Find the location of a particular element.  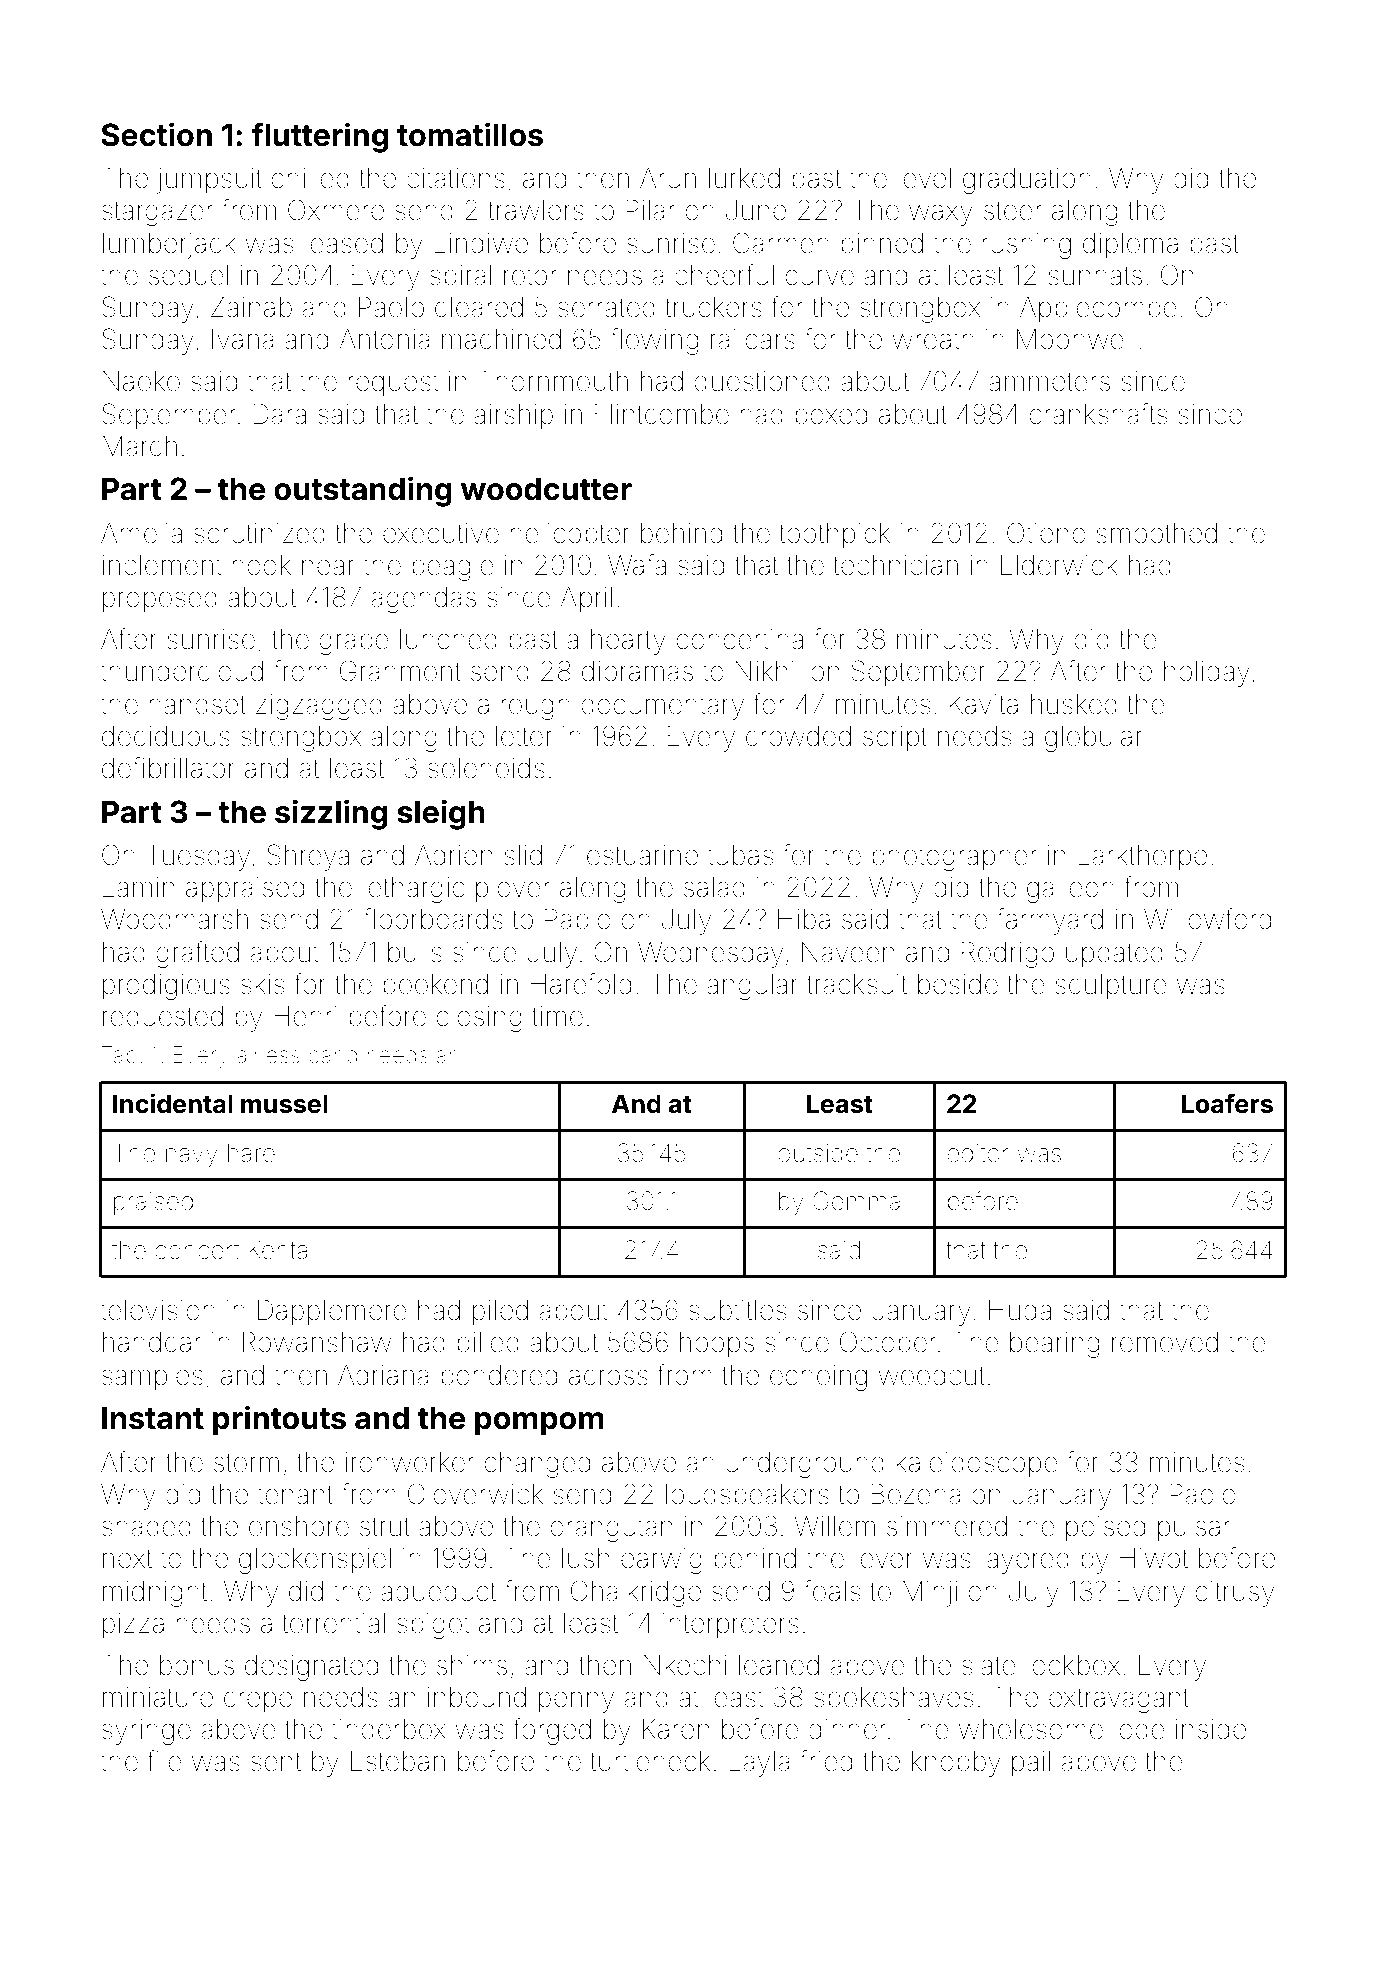

inbound is located at coordinates (477, 1697).
